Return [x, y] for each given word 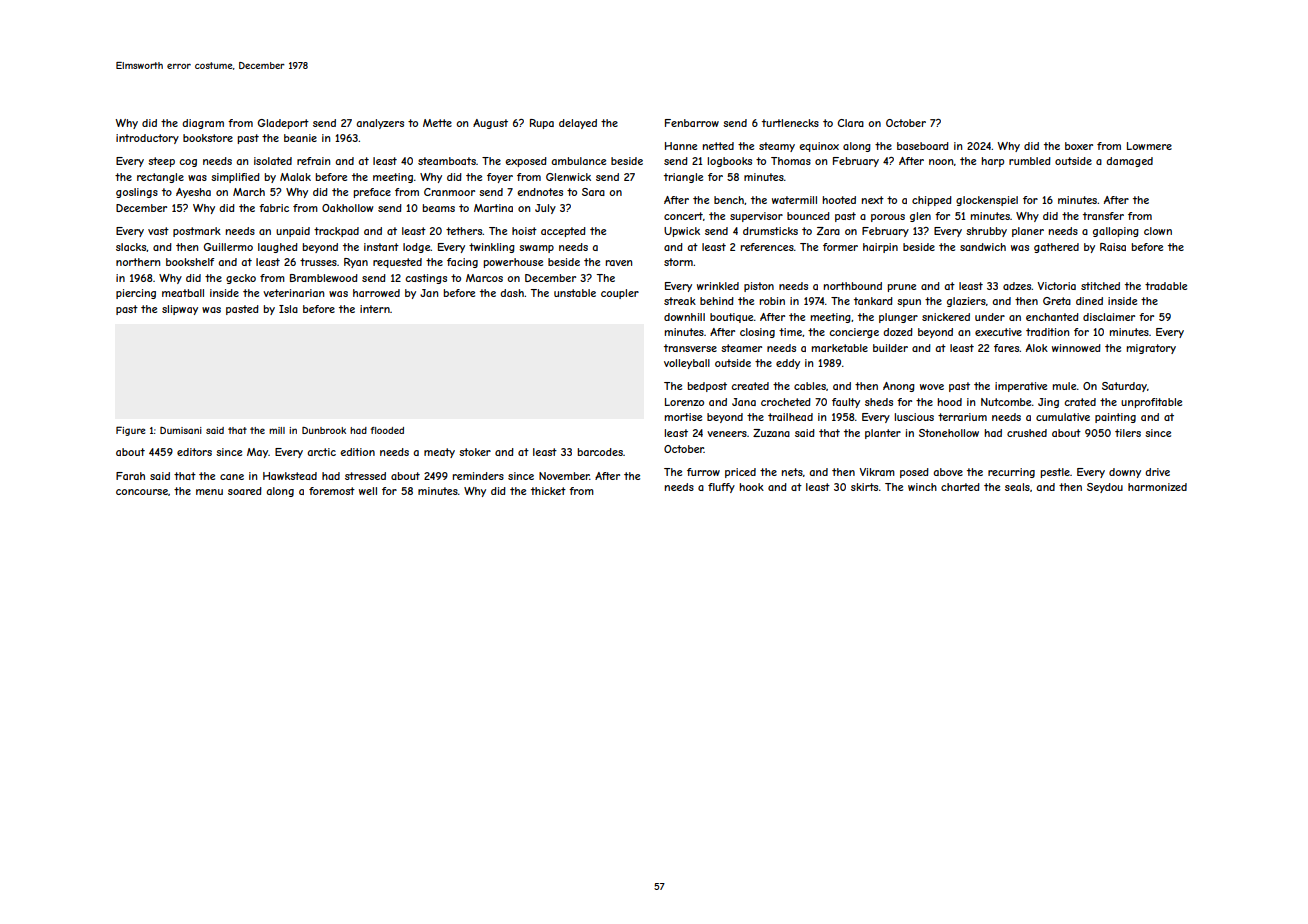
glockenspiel [987, 201]
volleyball [687, 364]
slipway [180, 310]
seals [1017, 487]
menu [209, 492]
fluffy [721, 488]
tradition [1047, 332]
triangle [683, 178]
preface [372, 193]
